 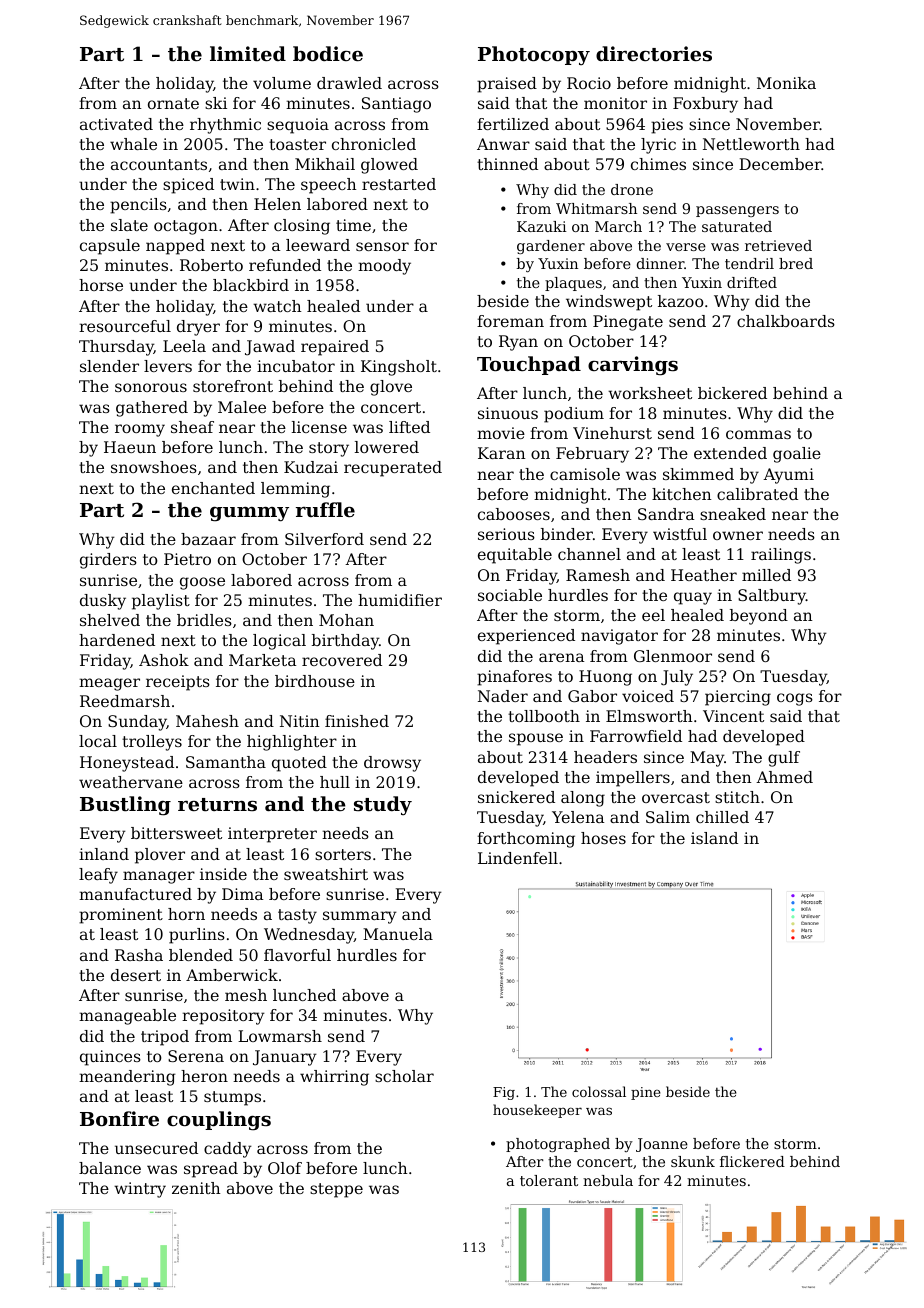 I want to click on manageable, so click(x=127, y=1017).
